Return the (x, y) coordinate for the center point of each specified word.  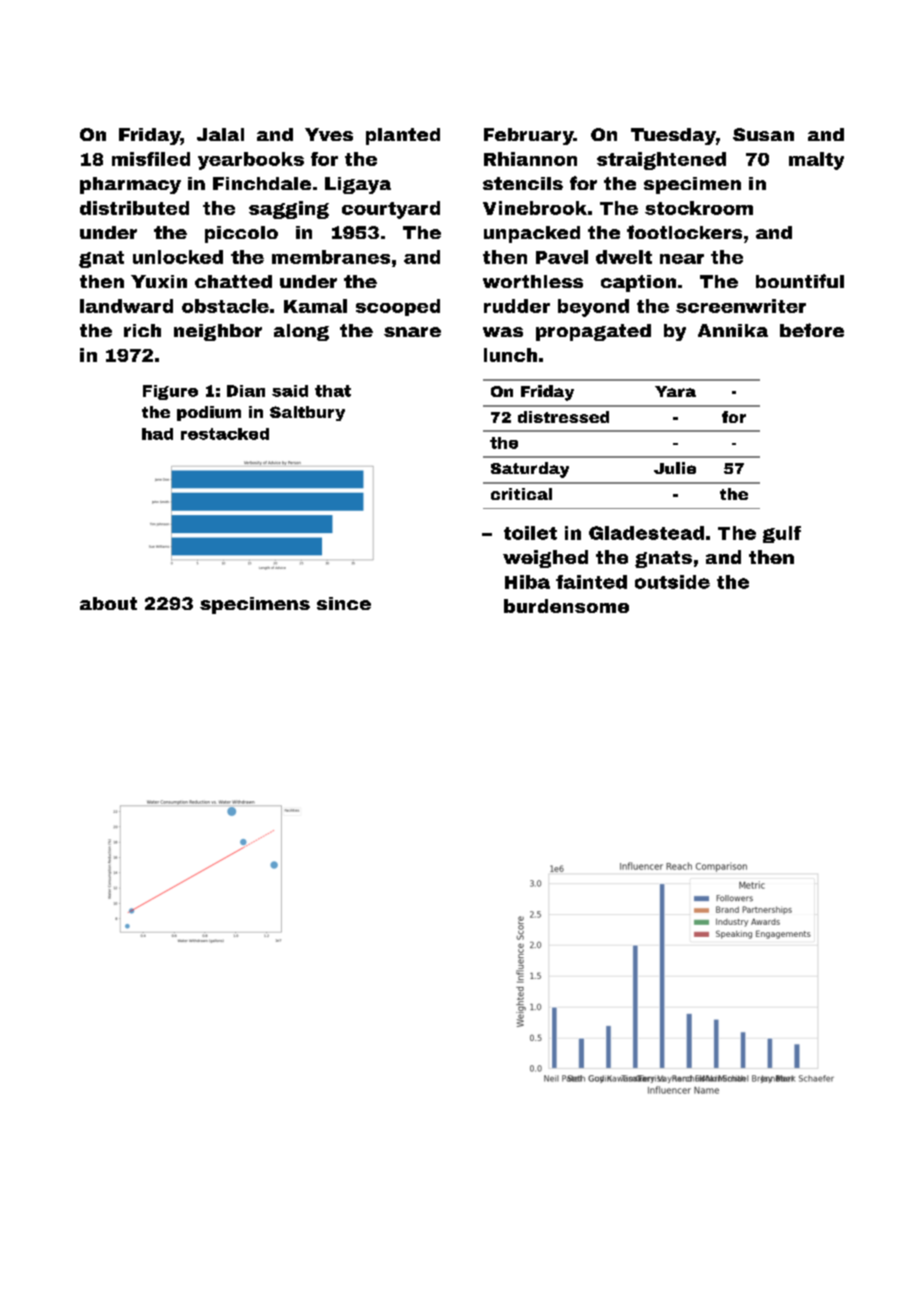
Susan (763, 134)
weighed (545, 559)
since (344, 603)
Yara (675, 391)
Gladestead (646, 533)
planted (403, 136)
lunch (510, 355)
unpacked (532, 234)
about (108, 603)
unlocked (178, 257)
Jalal (220, 134)
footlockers (684, 232)
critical (521, 494)
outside (672, 582)
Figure (170, 392)
